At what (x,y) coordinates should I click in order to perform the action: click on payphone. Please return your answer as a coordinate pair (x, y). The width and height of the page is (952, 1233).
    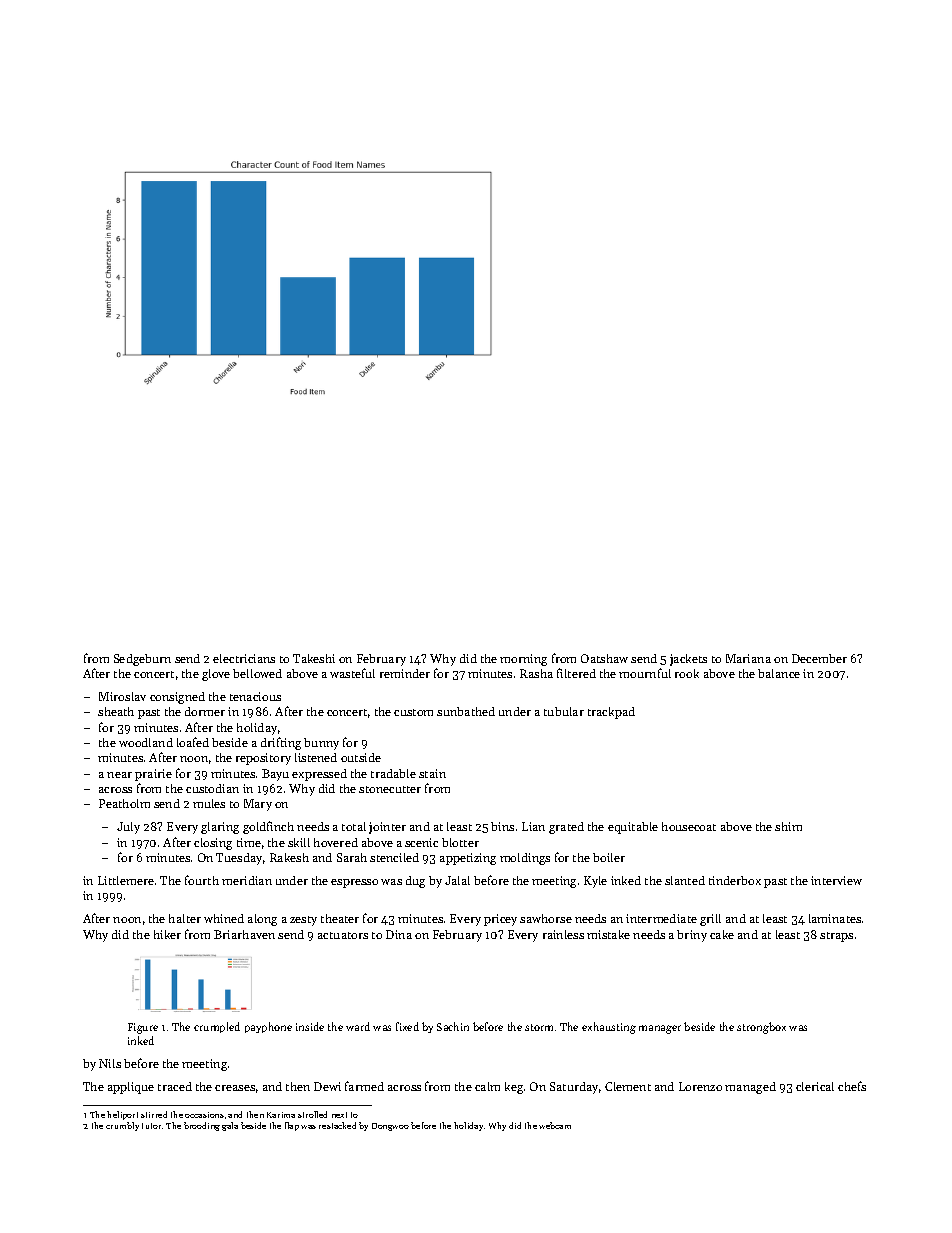
    Looking at the image, I should click on (268, 1027).
